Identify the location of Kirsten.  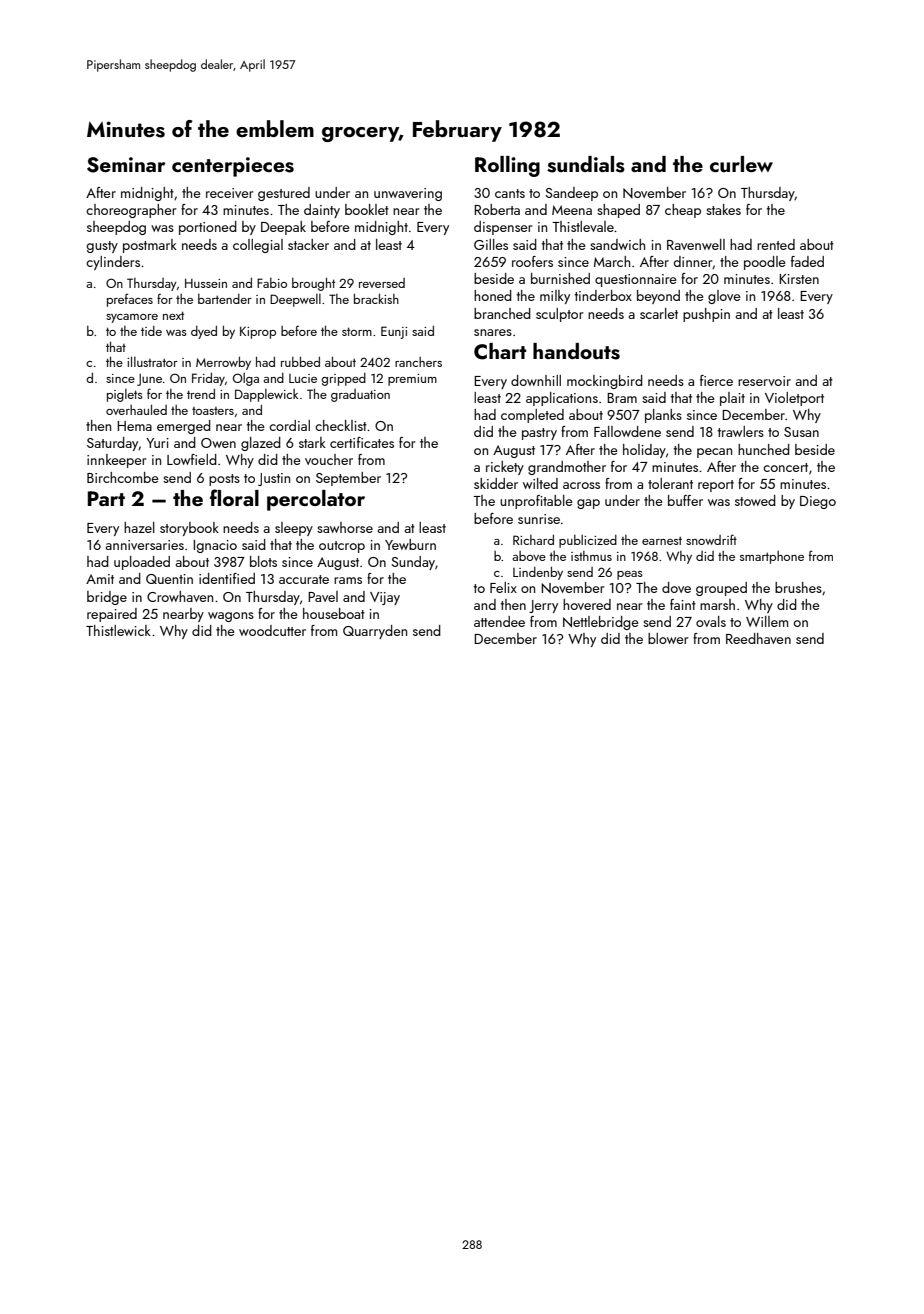
(799, 279).
